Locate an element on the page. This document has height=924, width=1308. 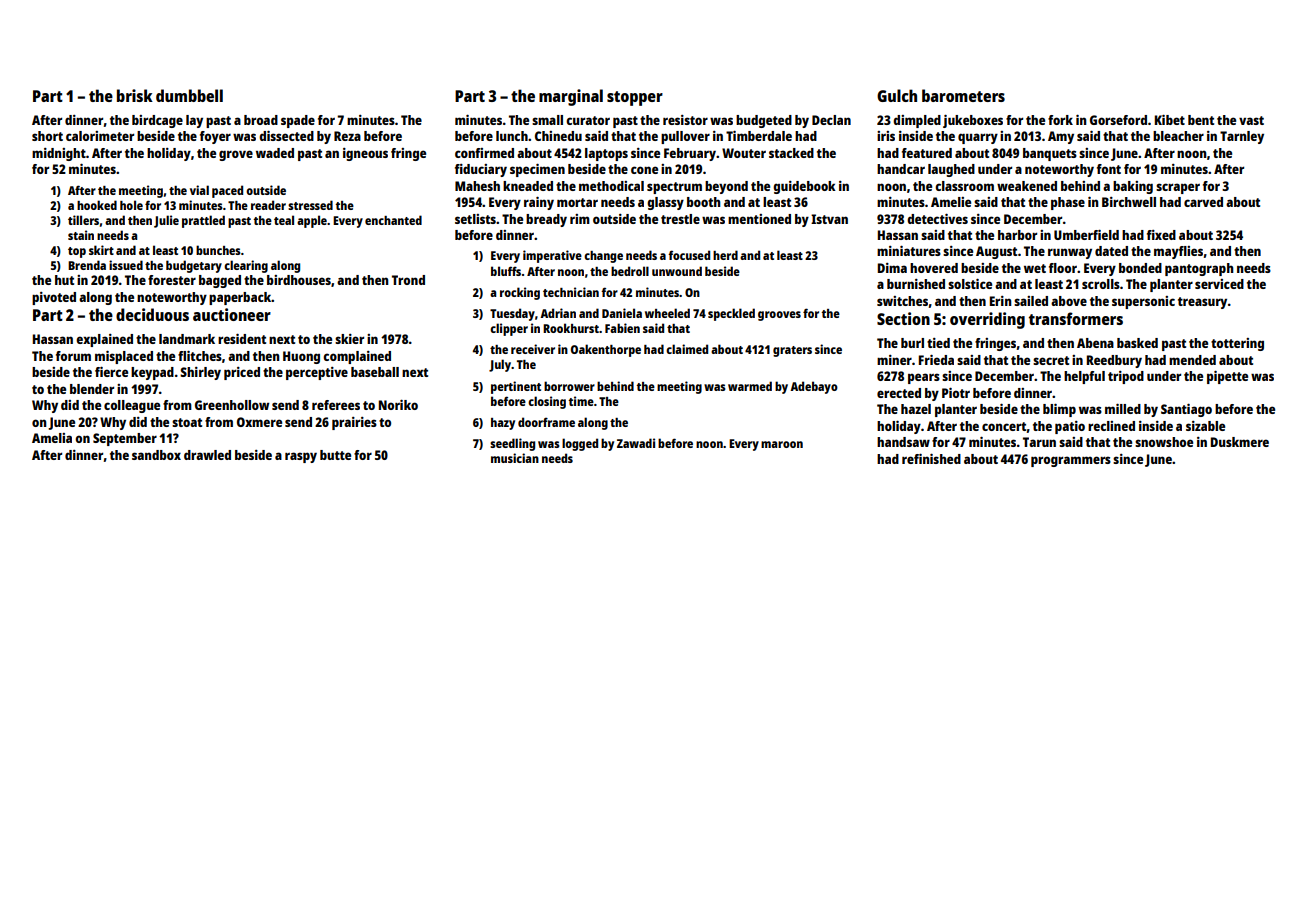
raspy is located at coordinates (301, 457).
